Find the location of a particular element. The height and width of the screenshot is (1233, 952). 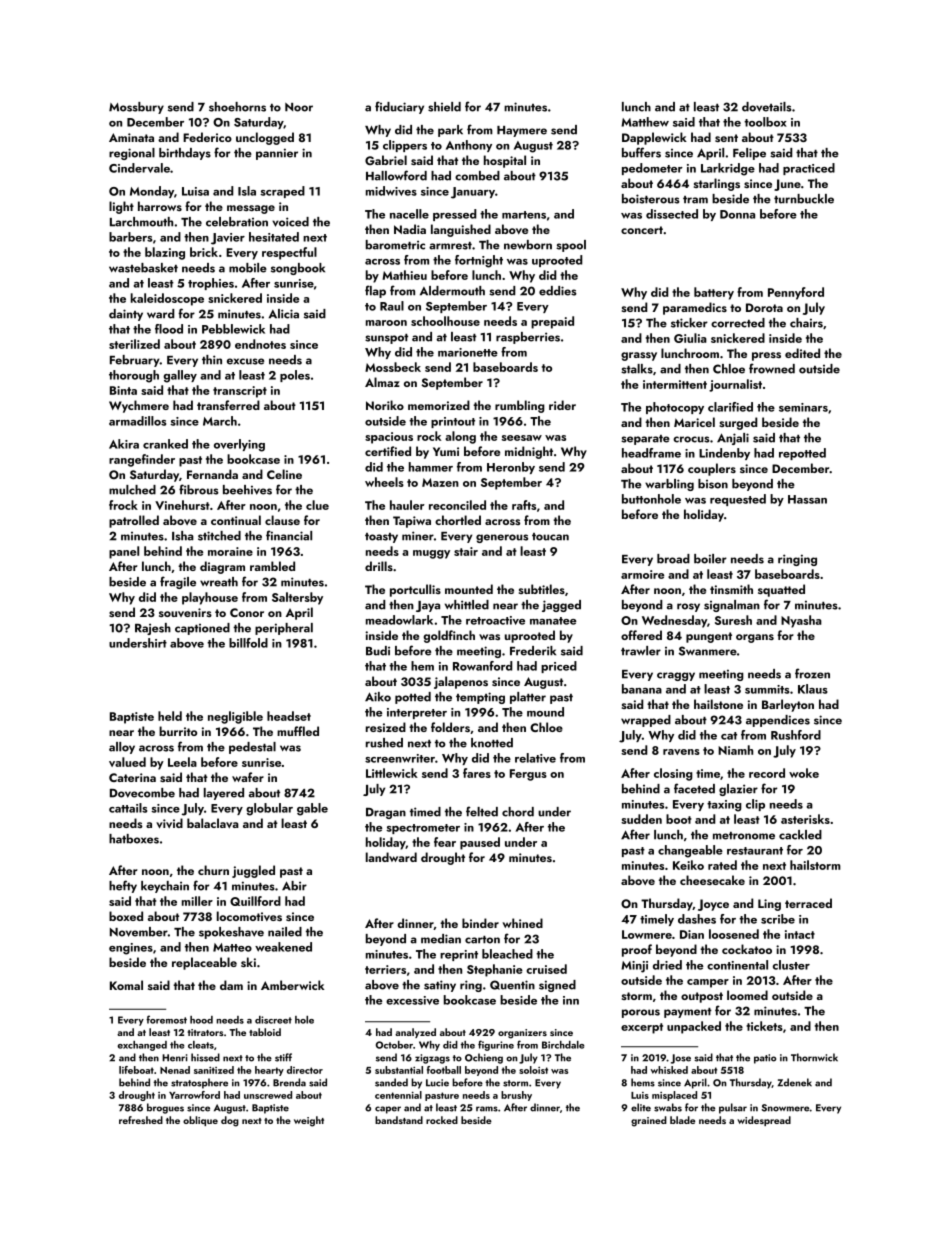

bandstand is located at coordinates (399, 1120).
